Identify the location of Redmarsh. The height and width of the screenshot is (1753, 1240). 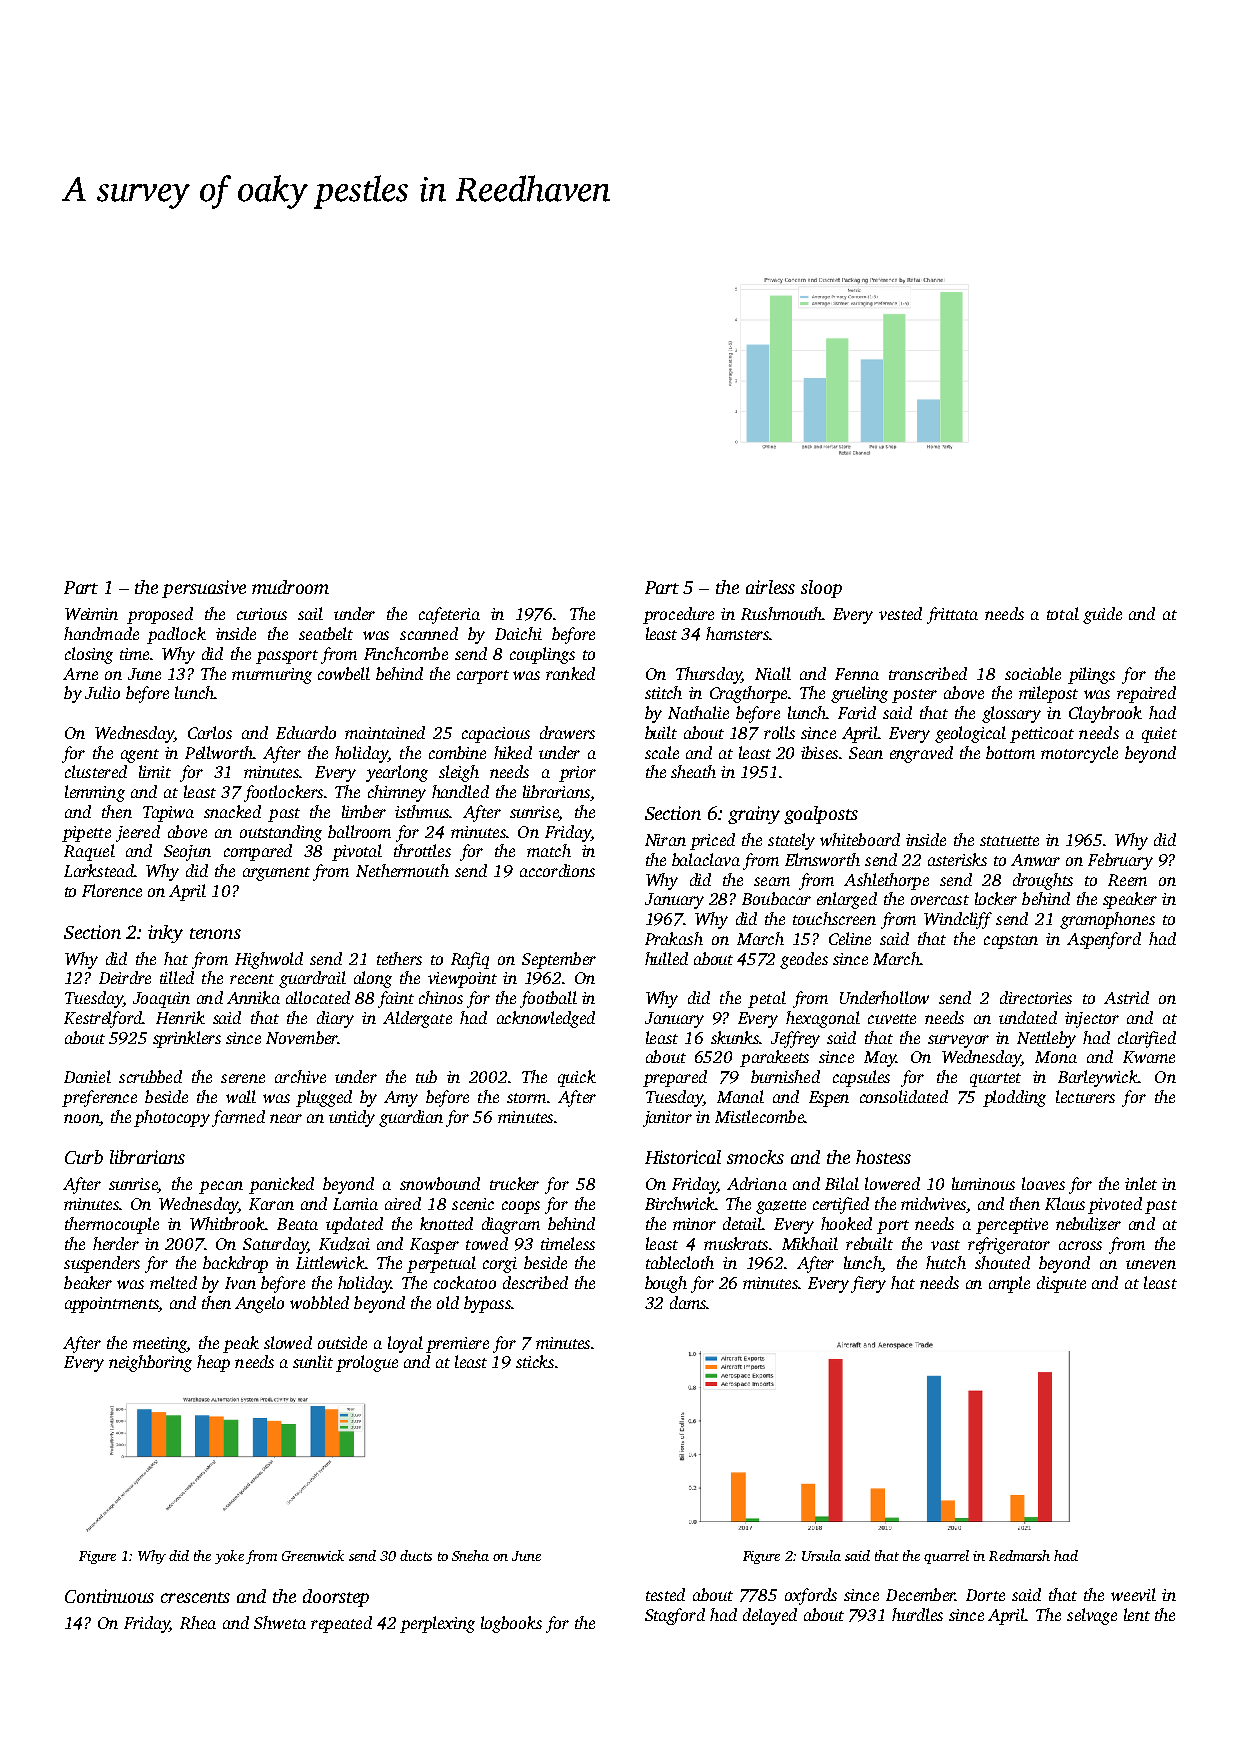
(1019, 1555).
